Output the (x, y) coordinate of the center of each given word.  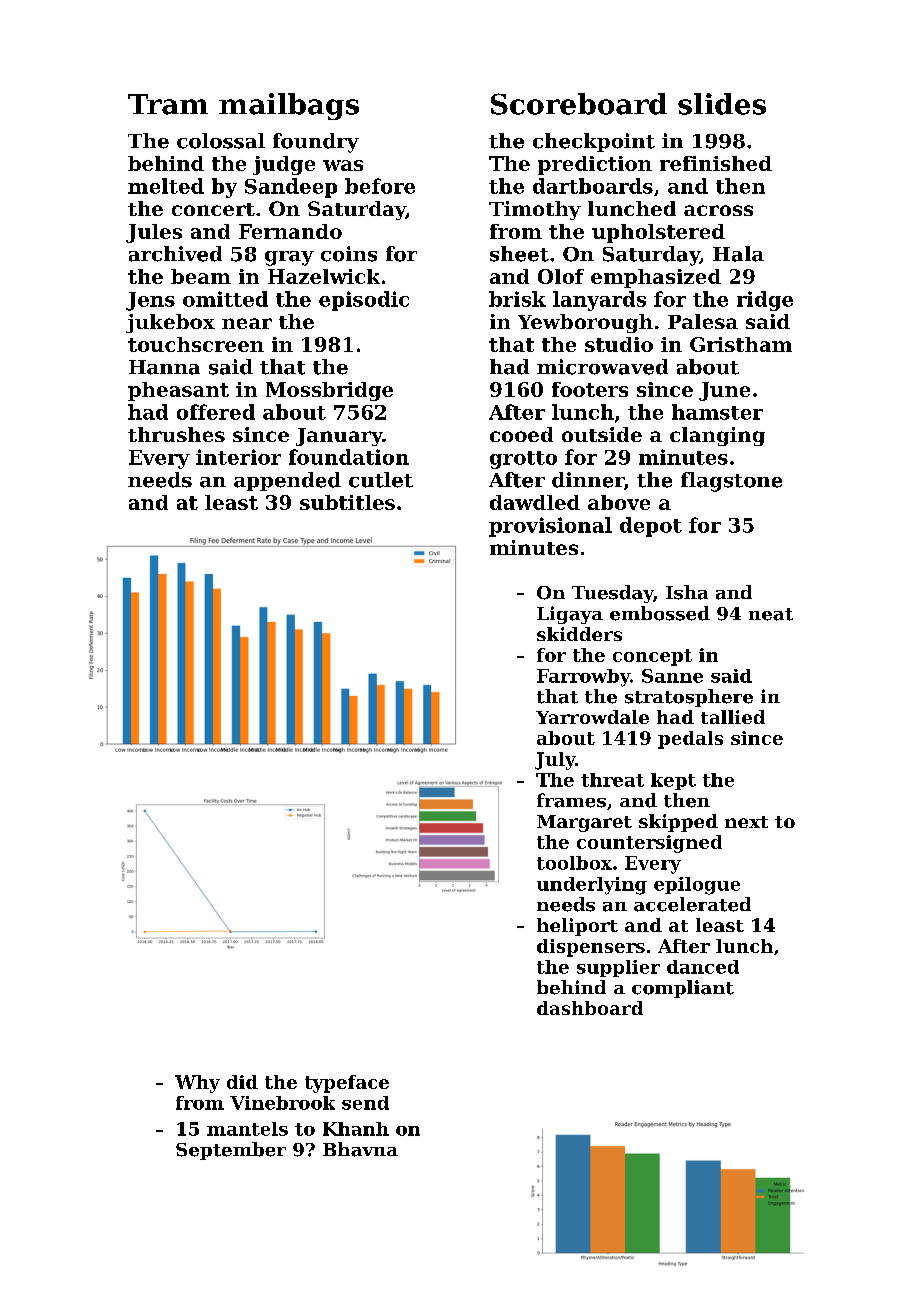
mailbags (289, 106)
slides (722, 104)
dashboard (590, 1008)
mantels (247, 1129)
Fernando (290, 231)
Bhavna (360, 1149)
